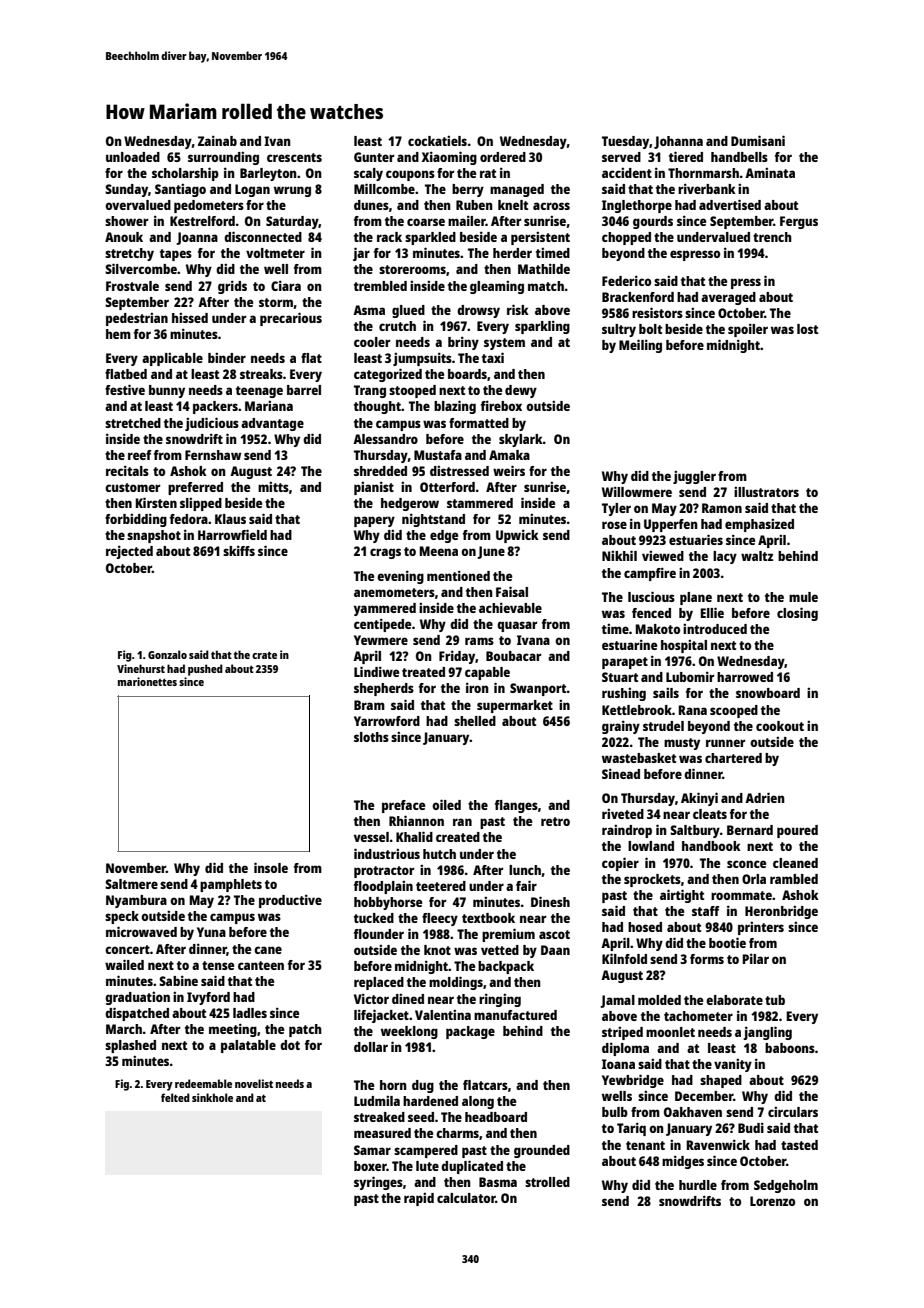  What do you see at coordinates (378, 1183) in the document?
I see `syringes` at bounding box center [378, 1183].
